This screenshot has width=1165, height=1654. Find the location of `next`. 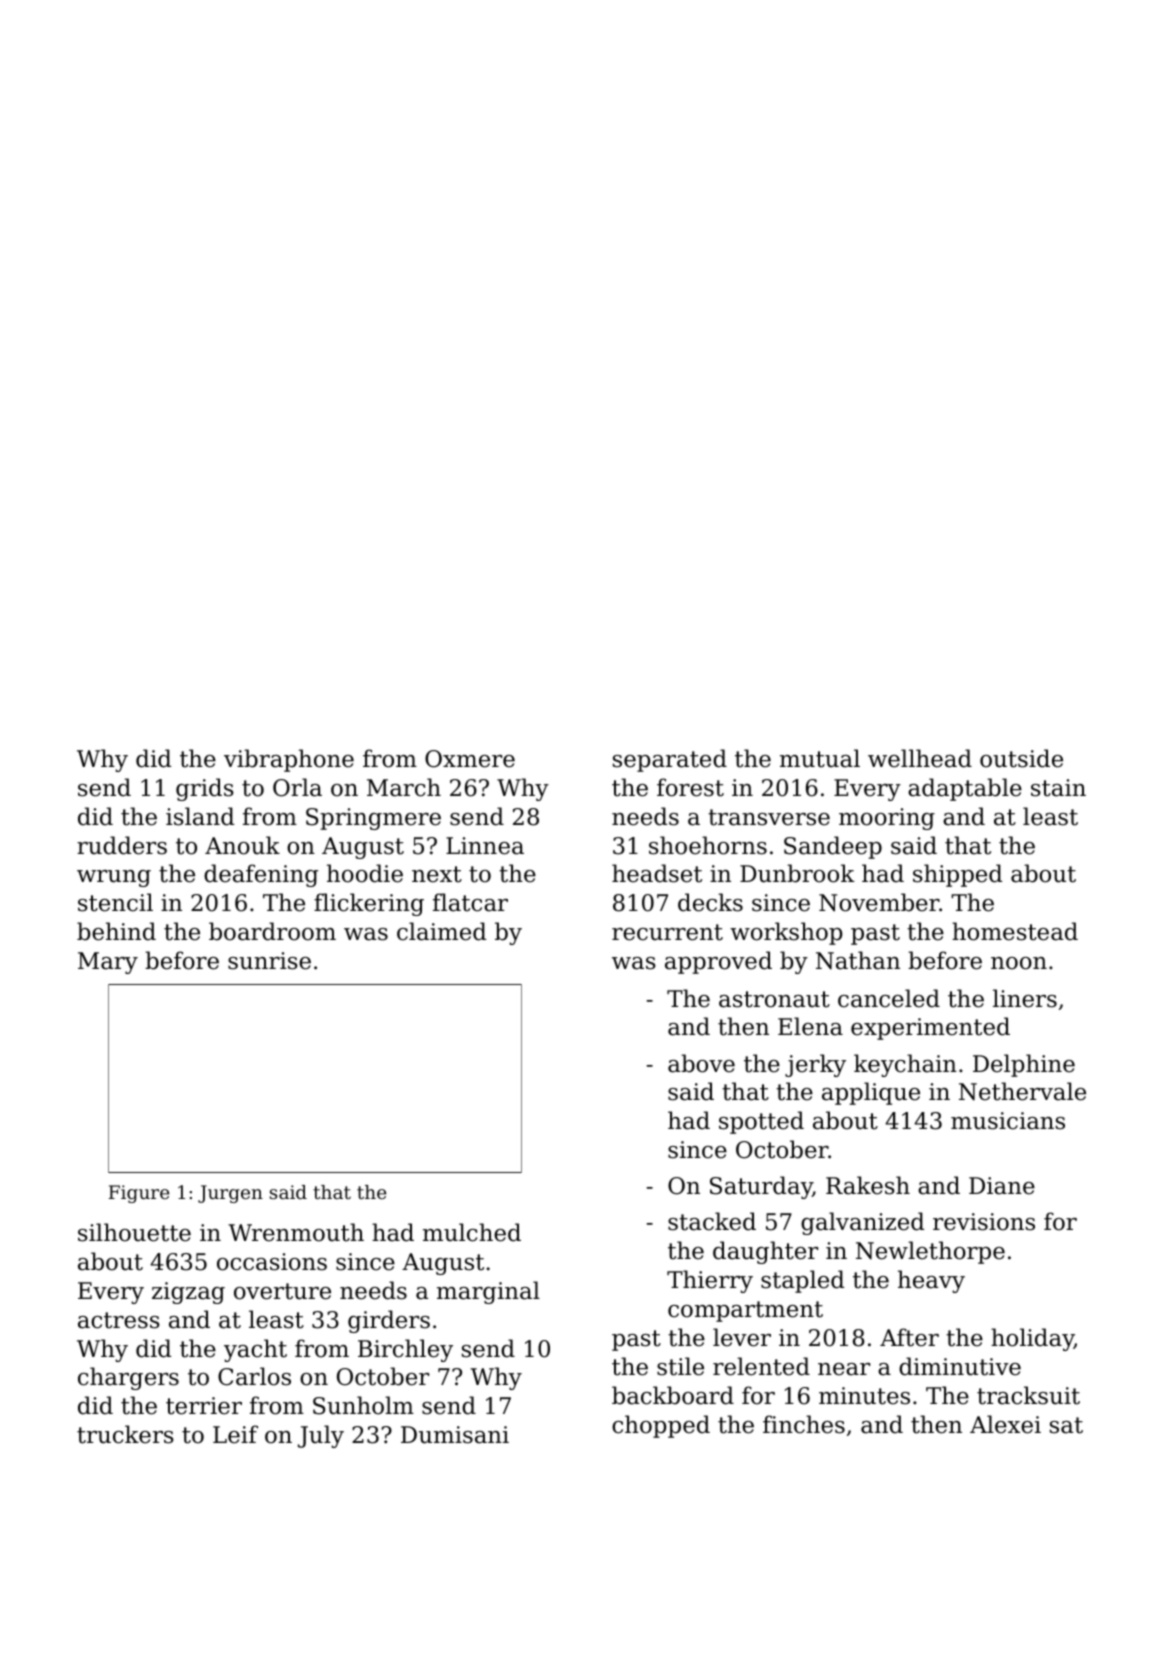

next is located at coordinates (437, 874).
